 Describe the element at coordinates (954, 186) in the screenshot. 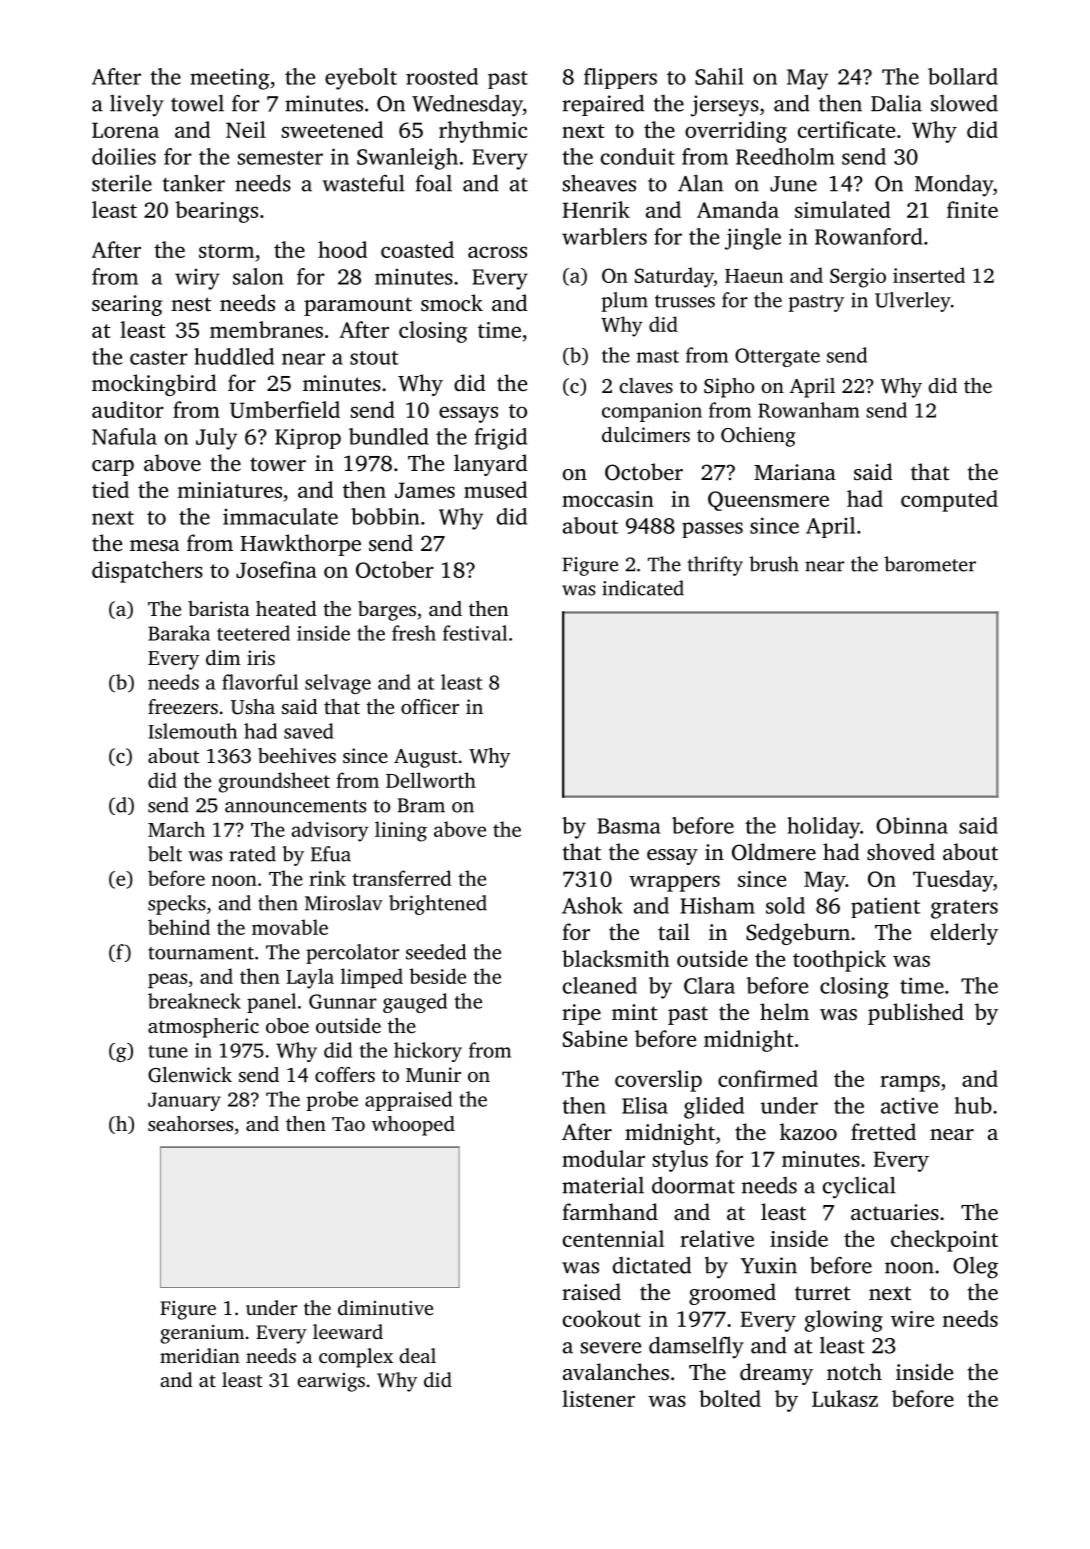

I see `Monday` at that location.
